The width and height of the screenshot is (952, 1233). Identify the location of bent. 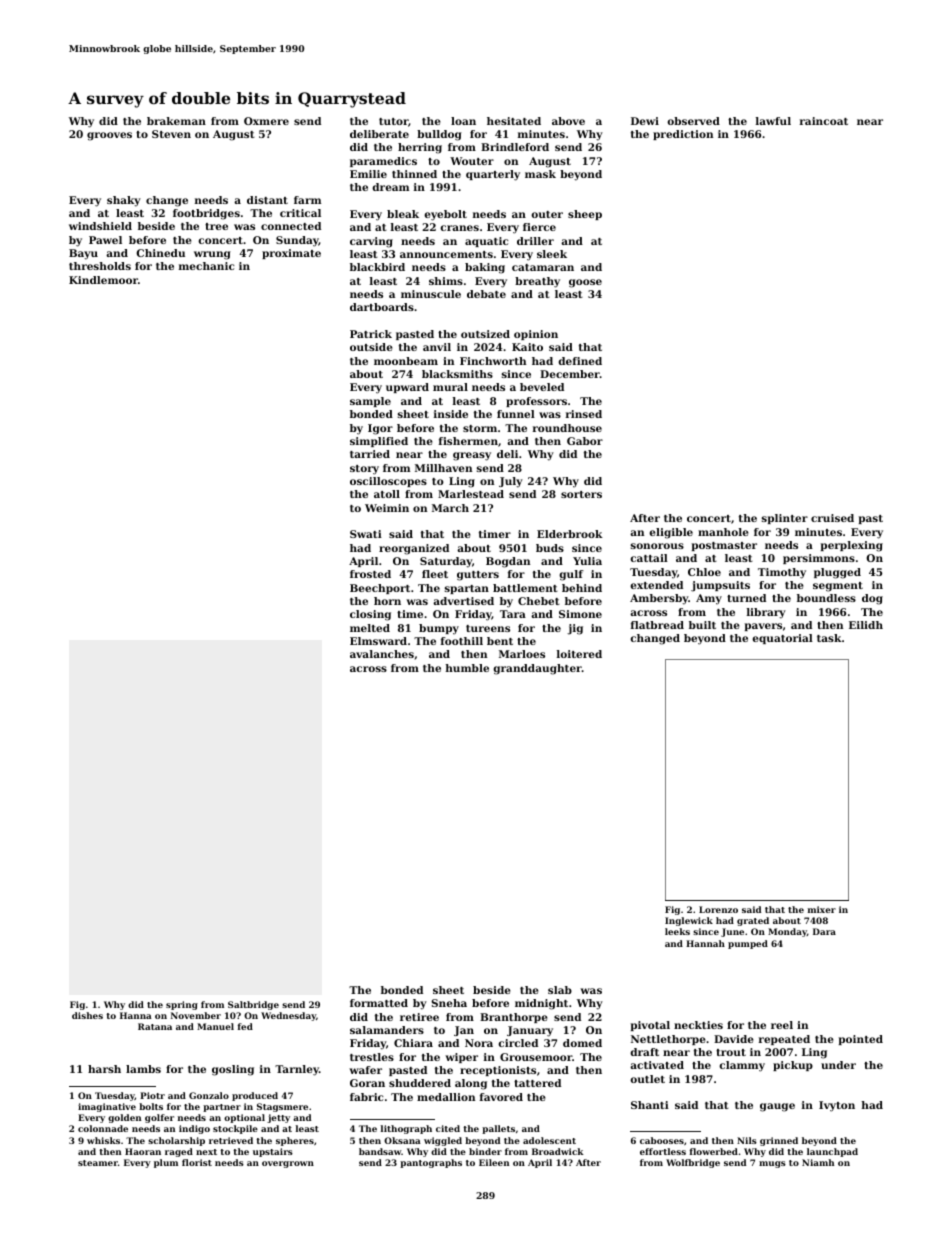
(500, 641).
